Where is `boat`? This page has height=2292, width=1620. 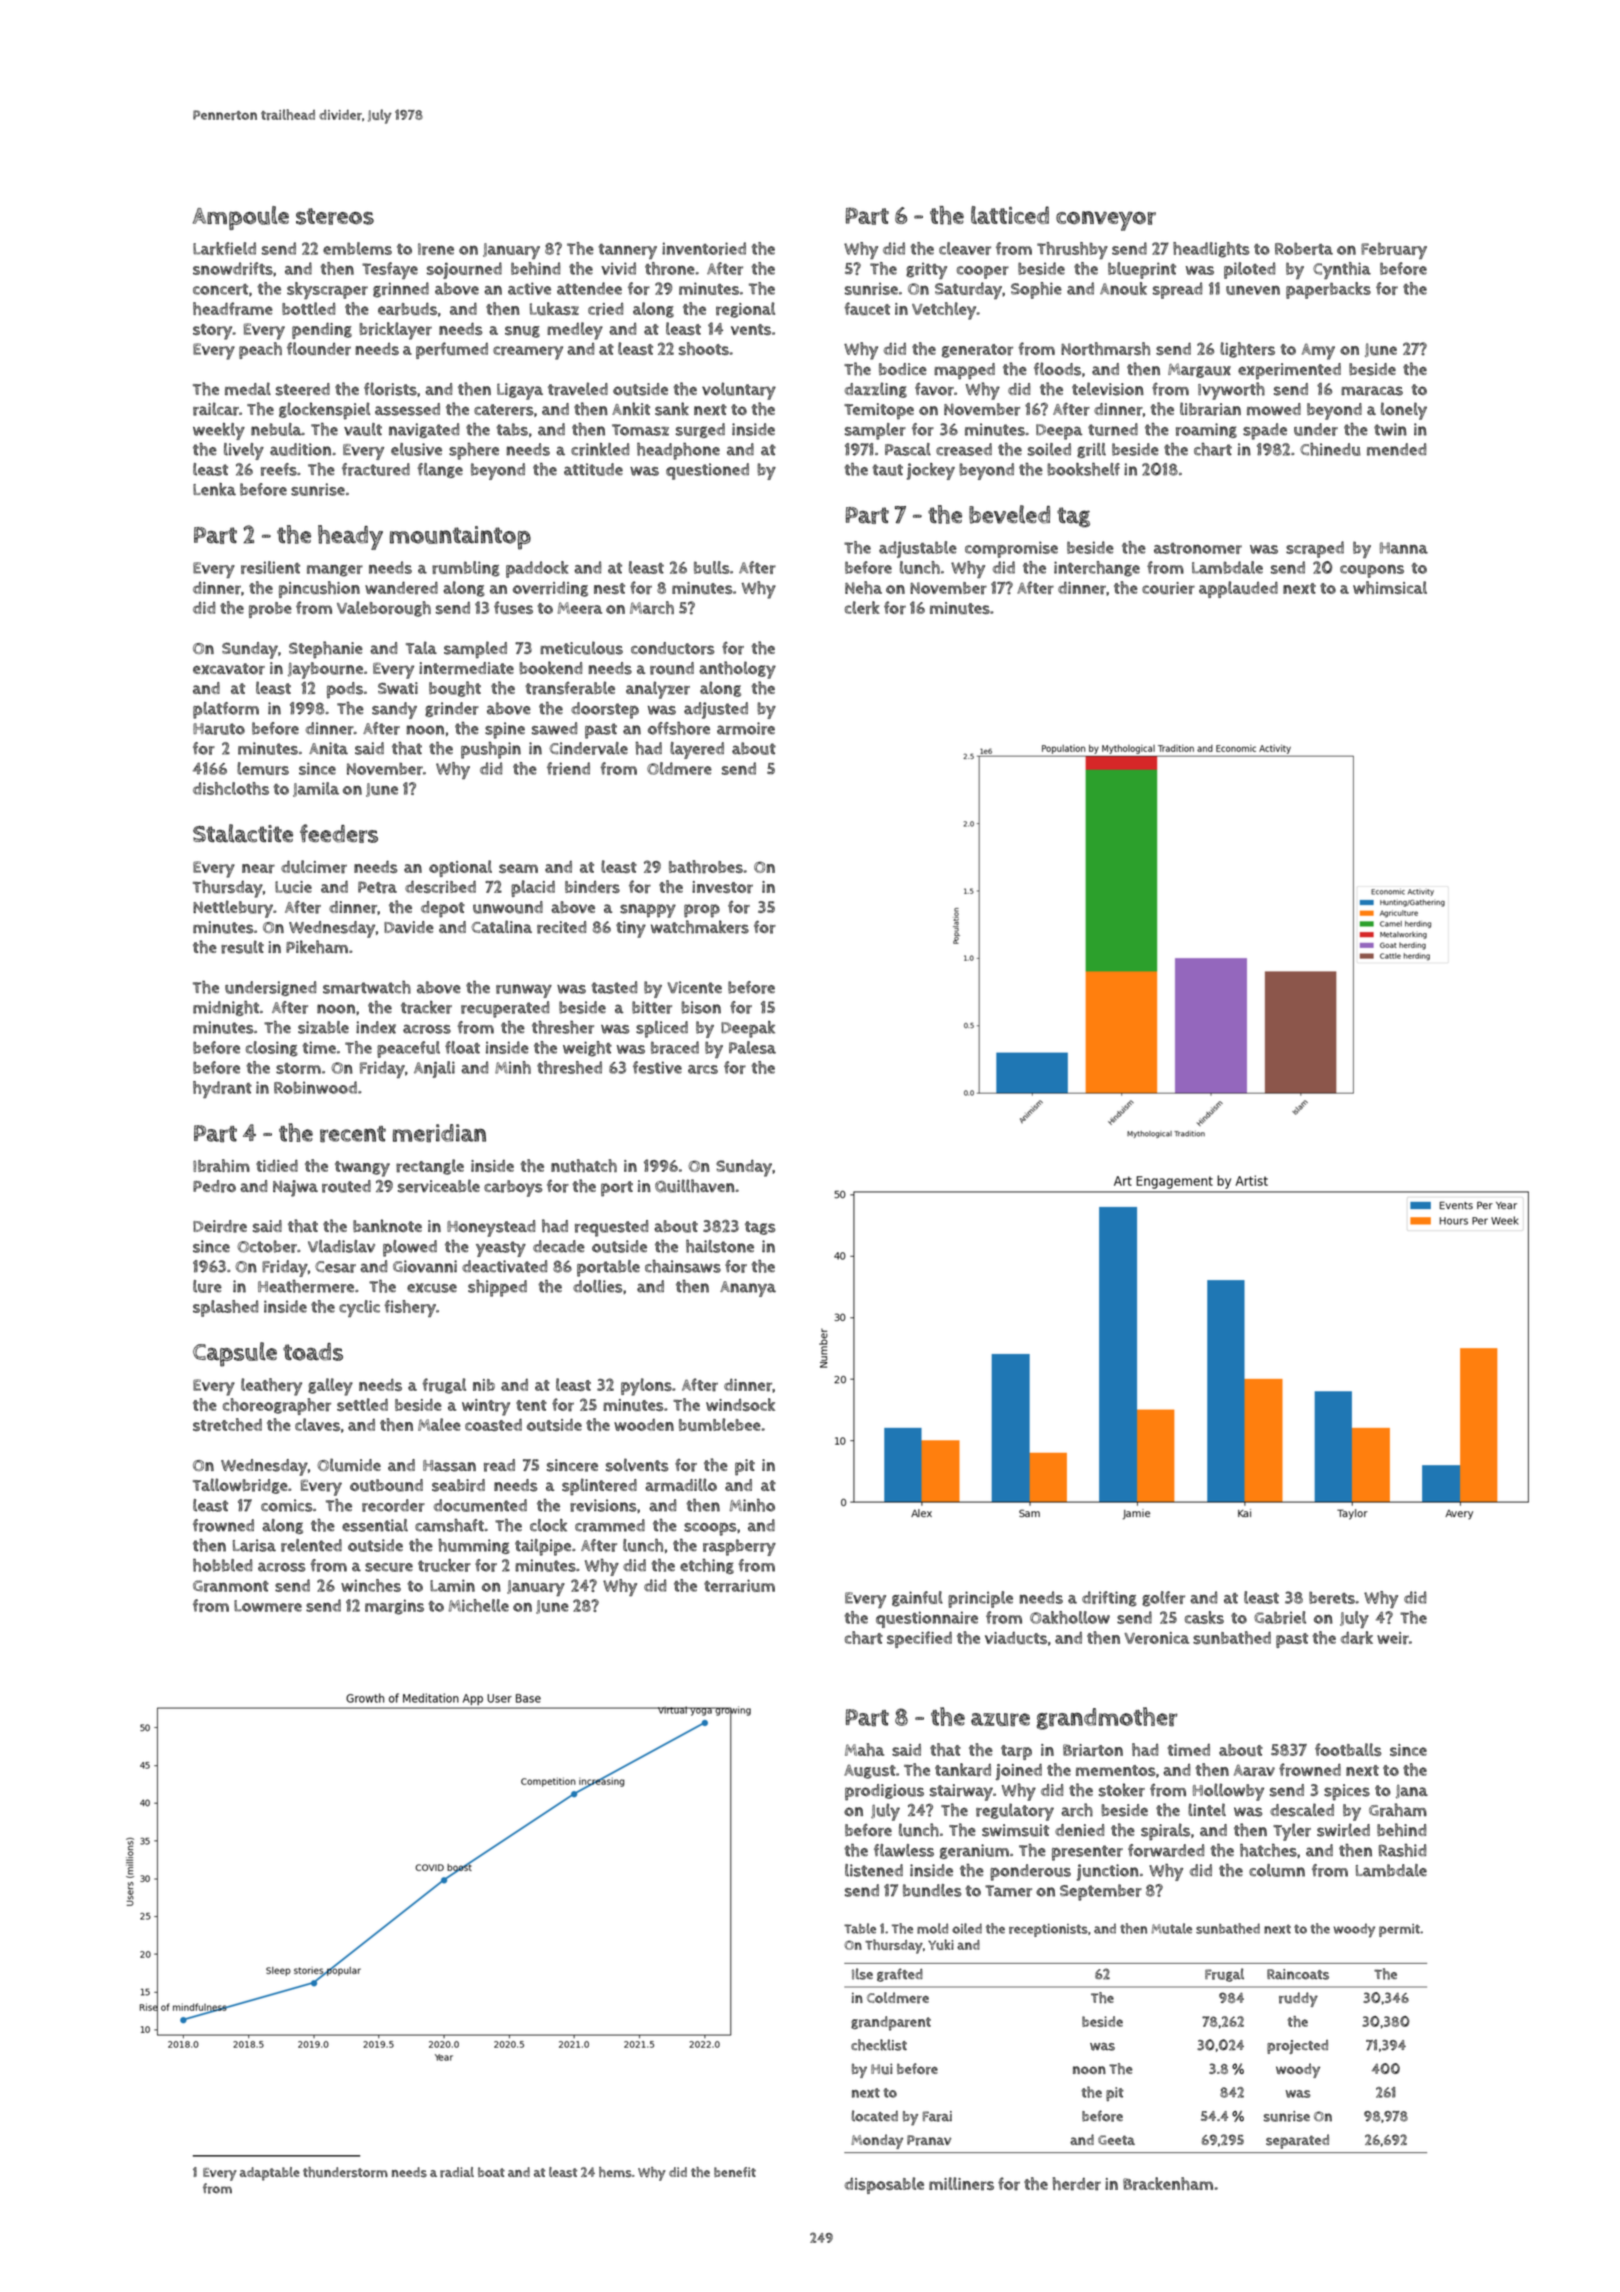
boat is located at coordinates (491, 2172).
